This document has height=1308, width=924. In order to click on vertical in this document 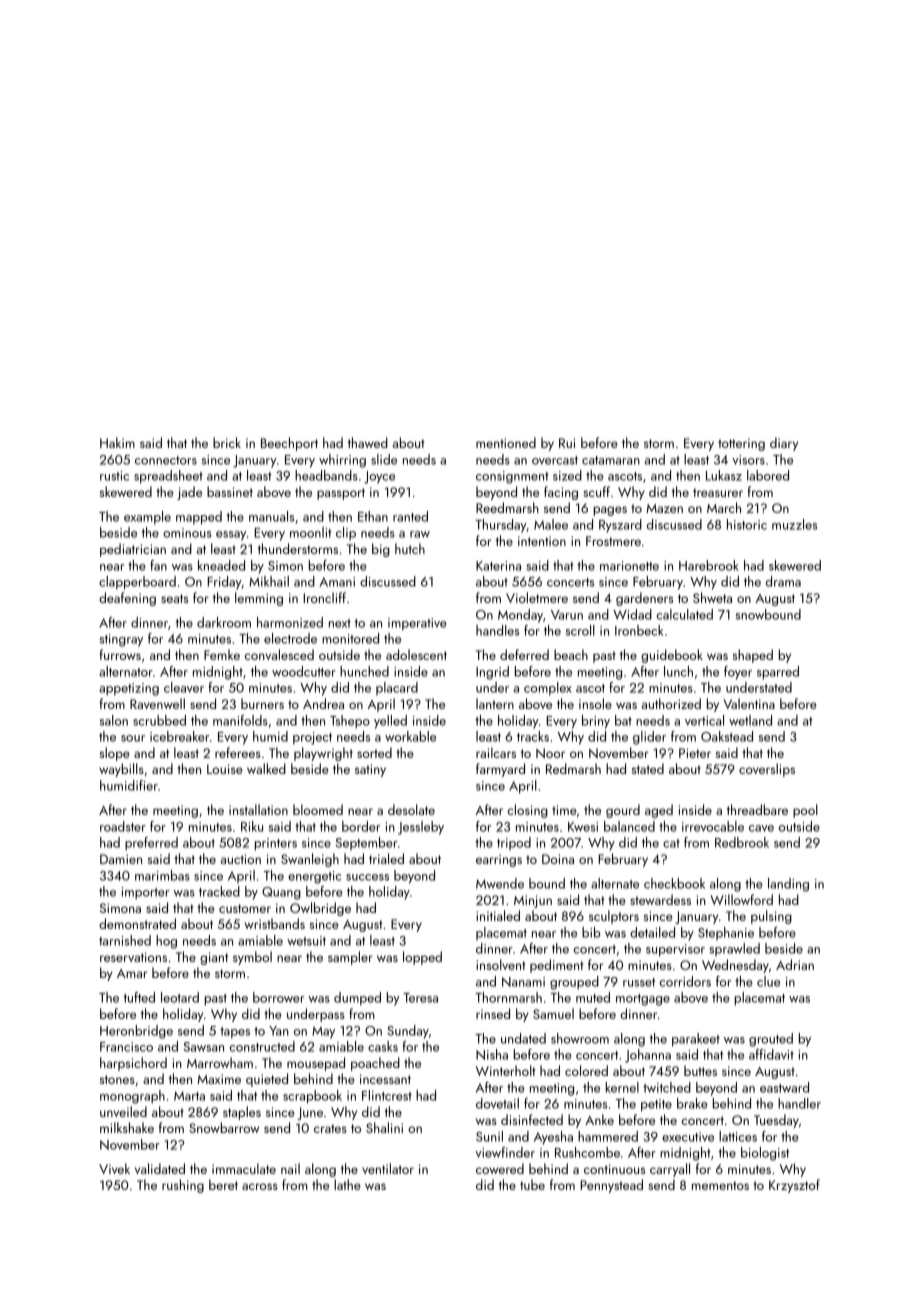, I will do `click(704, 720)`.
